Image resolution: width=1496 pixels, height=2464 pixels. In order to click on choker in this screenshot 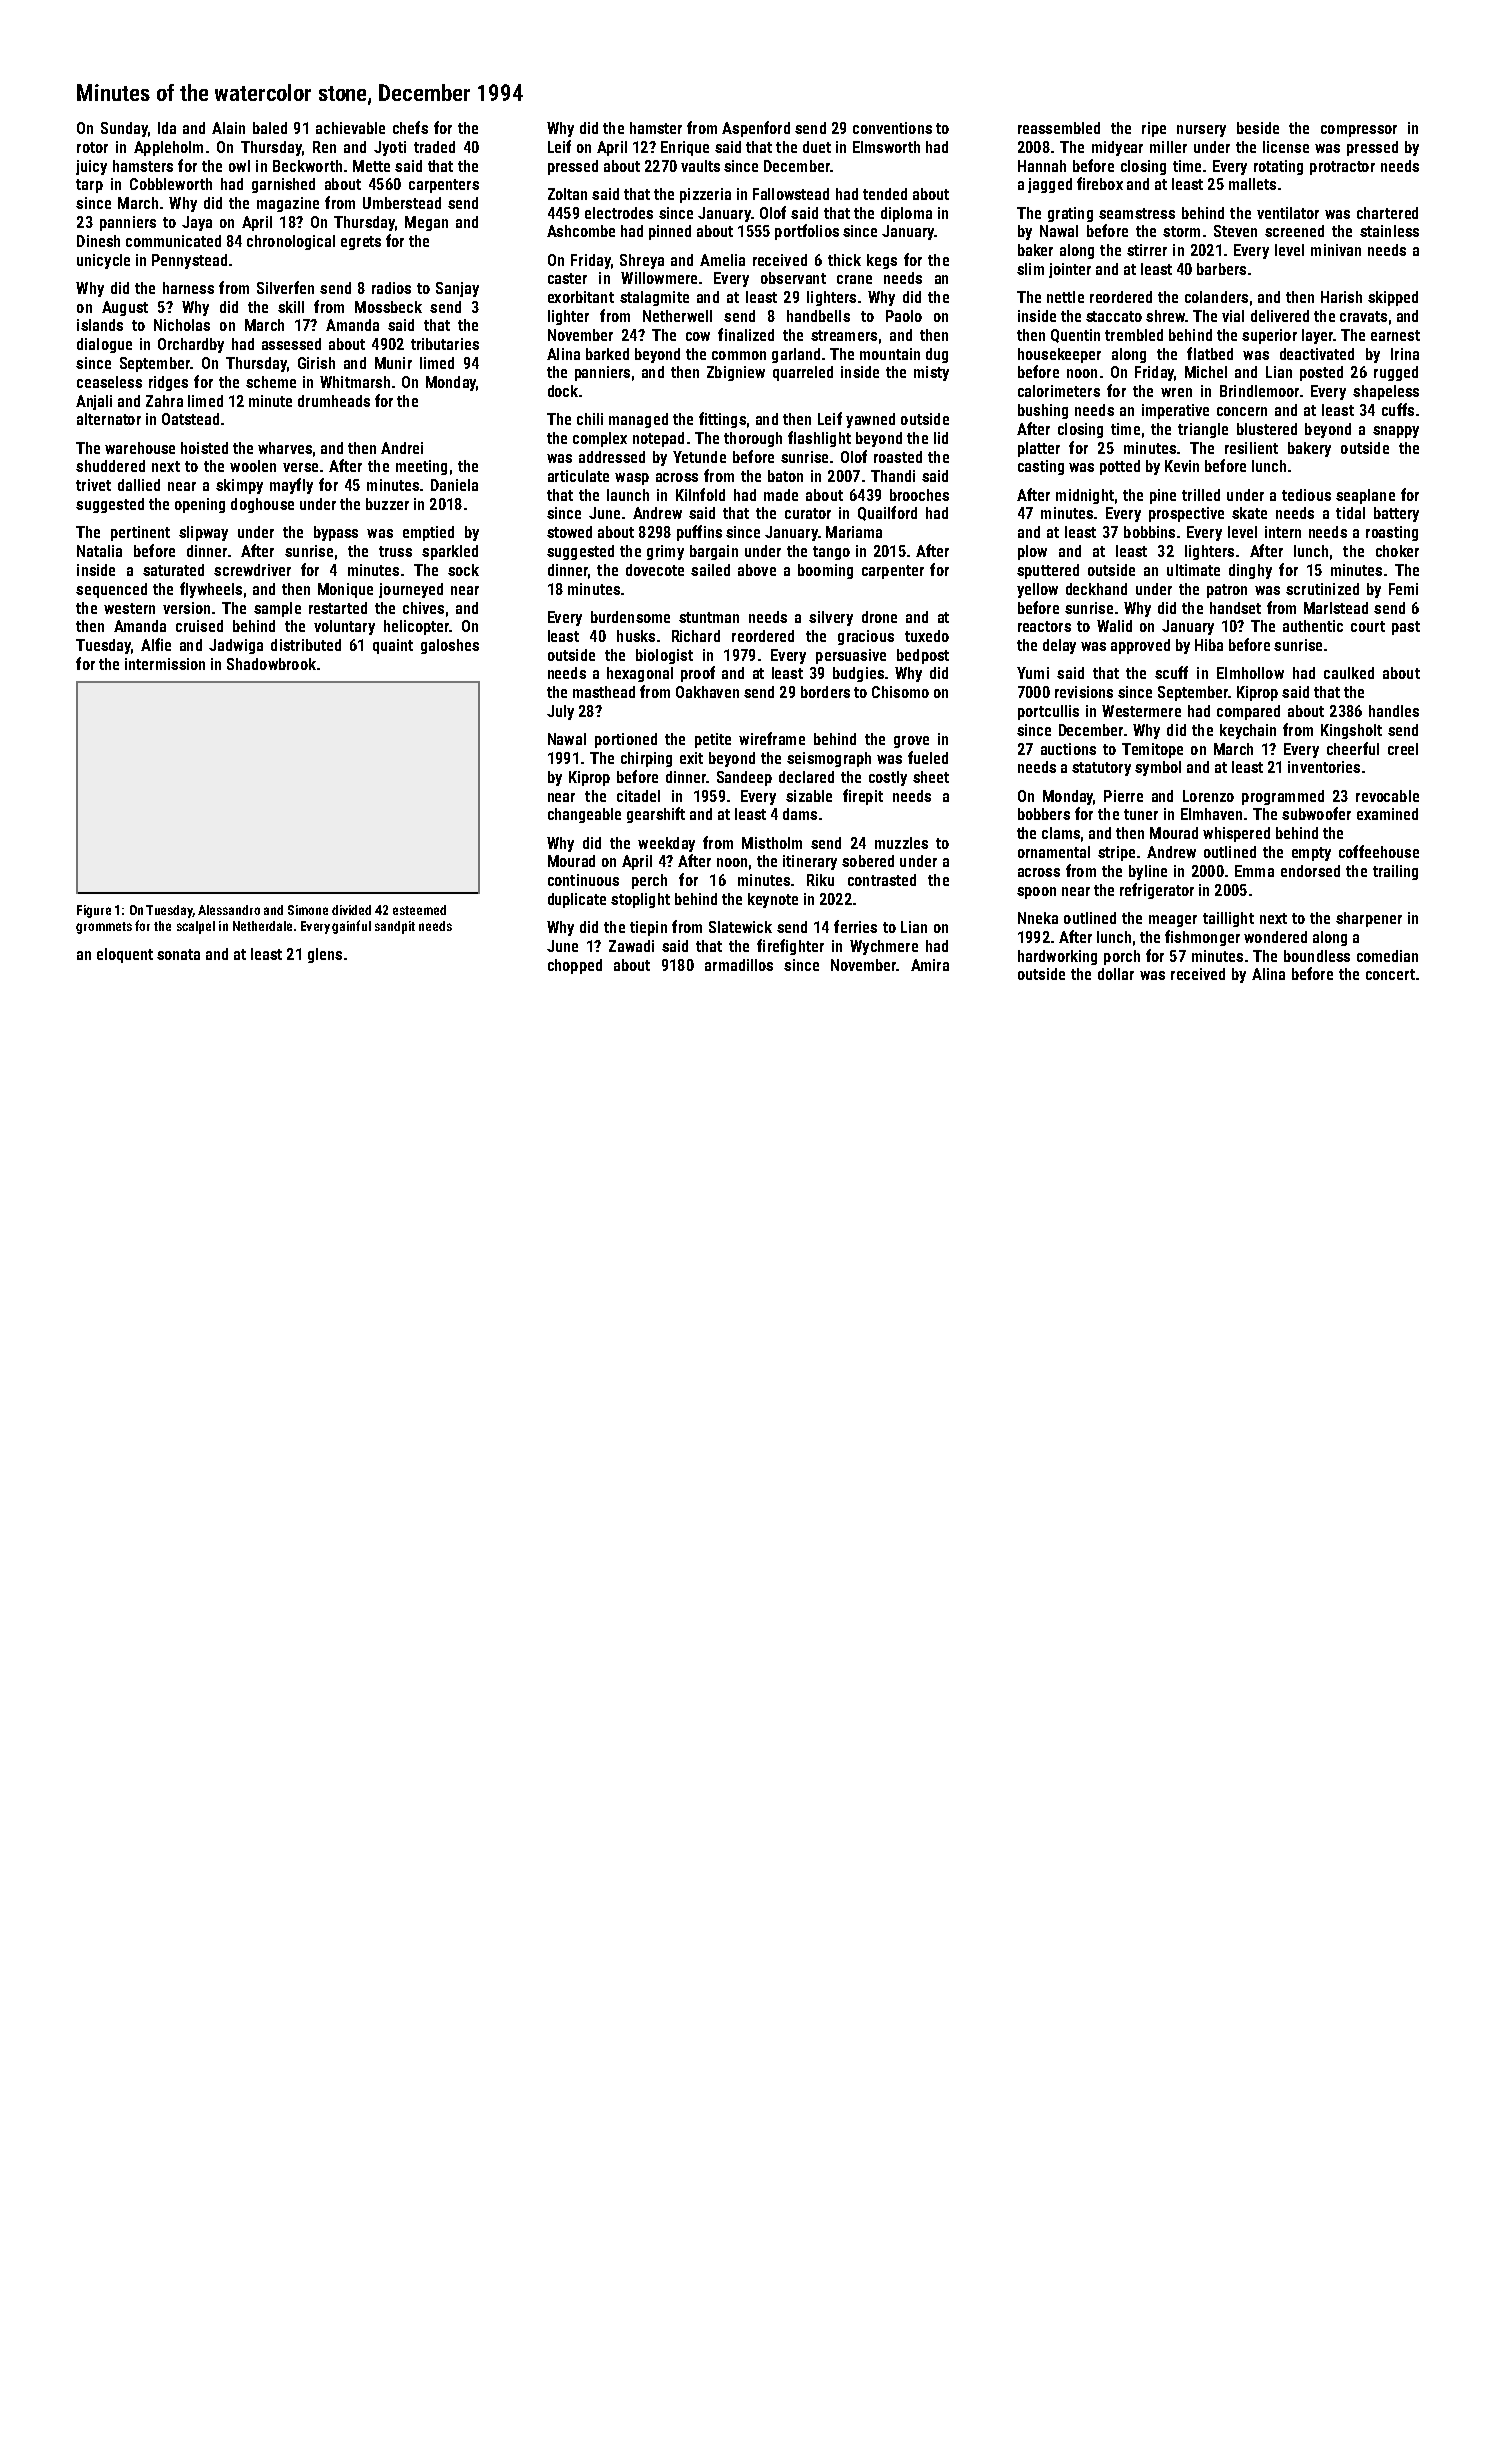, I will do `click(1397, 551)`.
